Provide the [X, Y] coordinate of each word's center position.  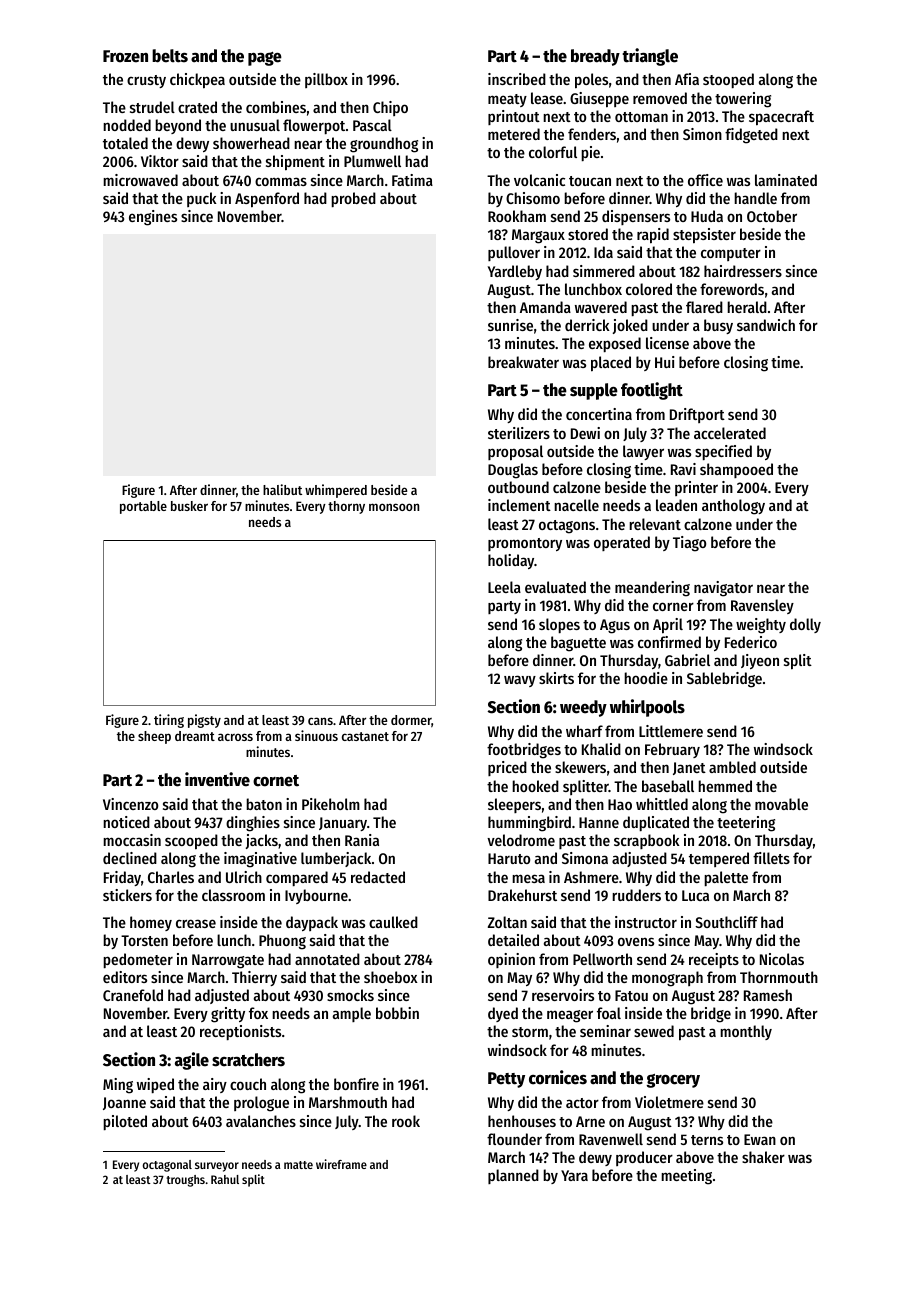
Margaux [538, 236]
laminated [786, 180]
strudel [152, 107]
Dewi [585, 433]
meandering [652, 589]
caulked [393, 922]
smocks [350, 995]
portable [143, 507]
